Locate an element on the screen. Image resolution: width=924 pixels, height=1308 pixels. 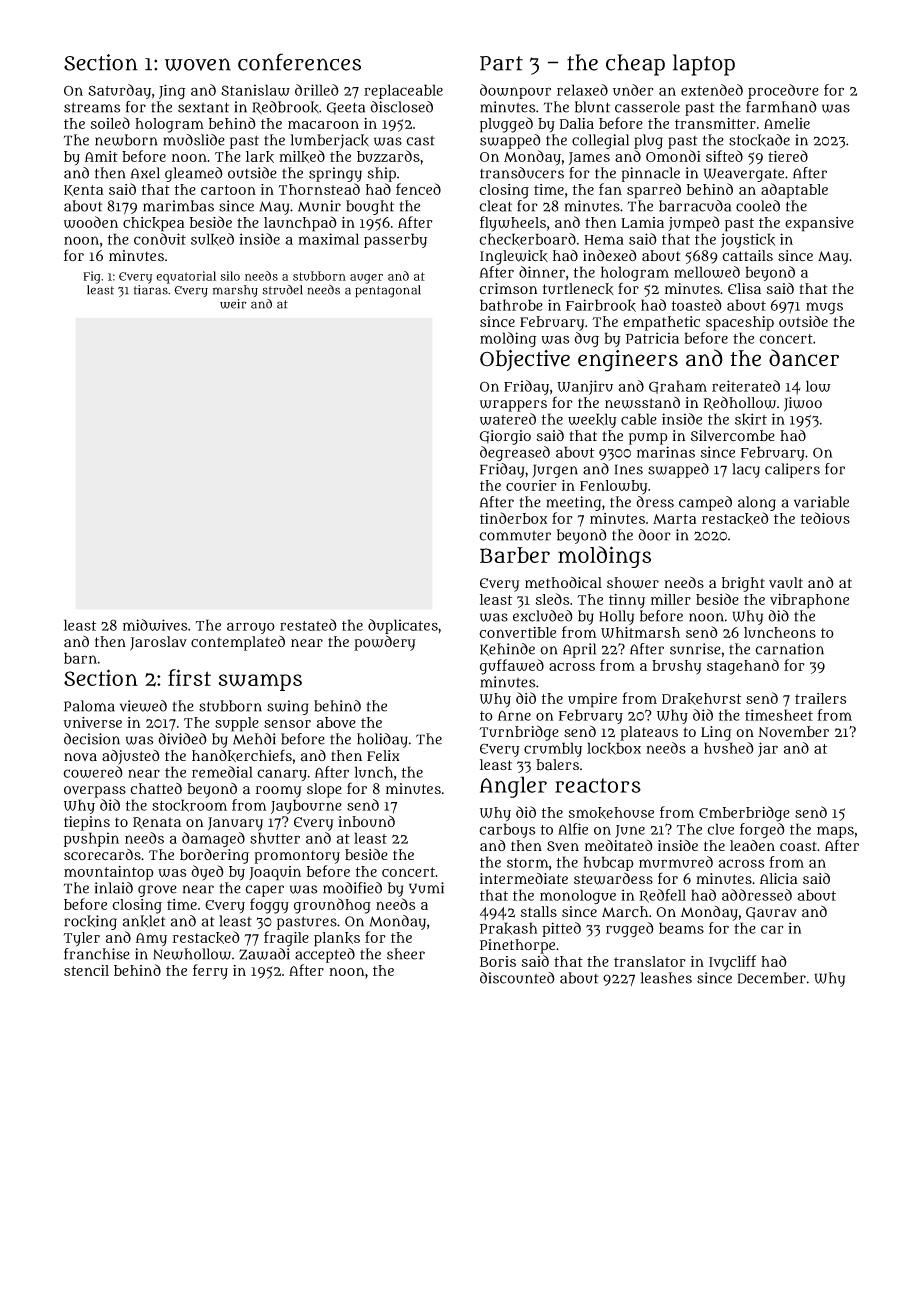
lacy is located at coordinates (746, 470).
